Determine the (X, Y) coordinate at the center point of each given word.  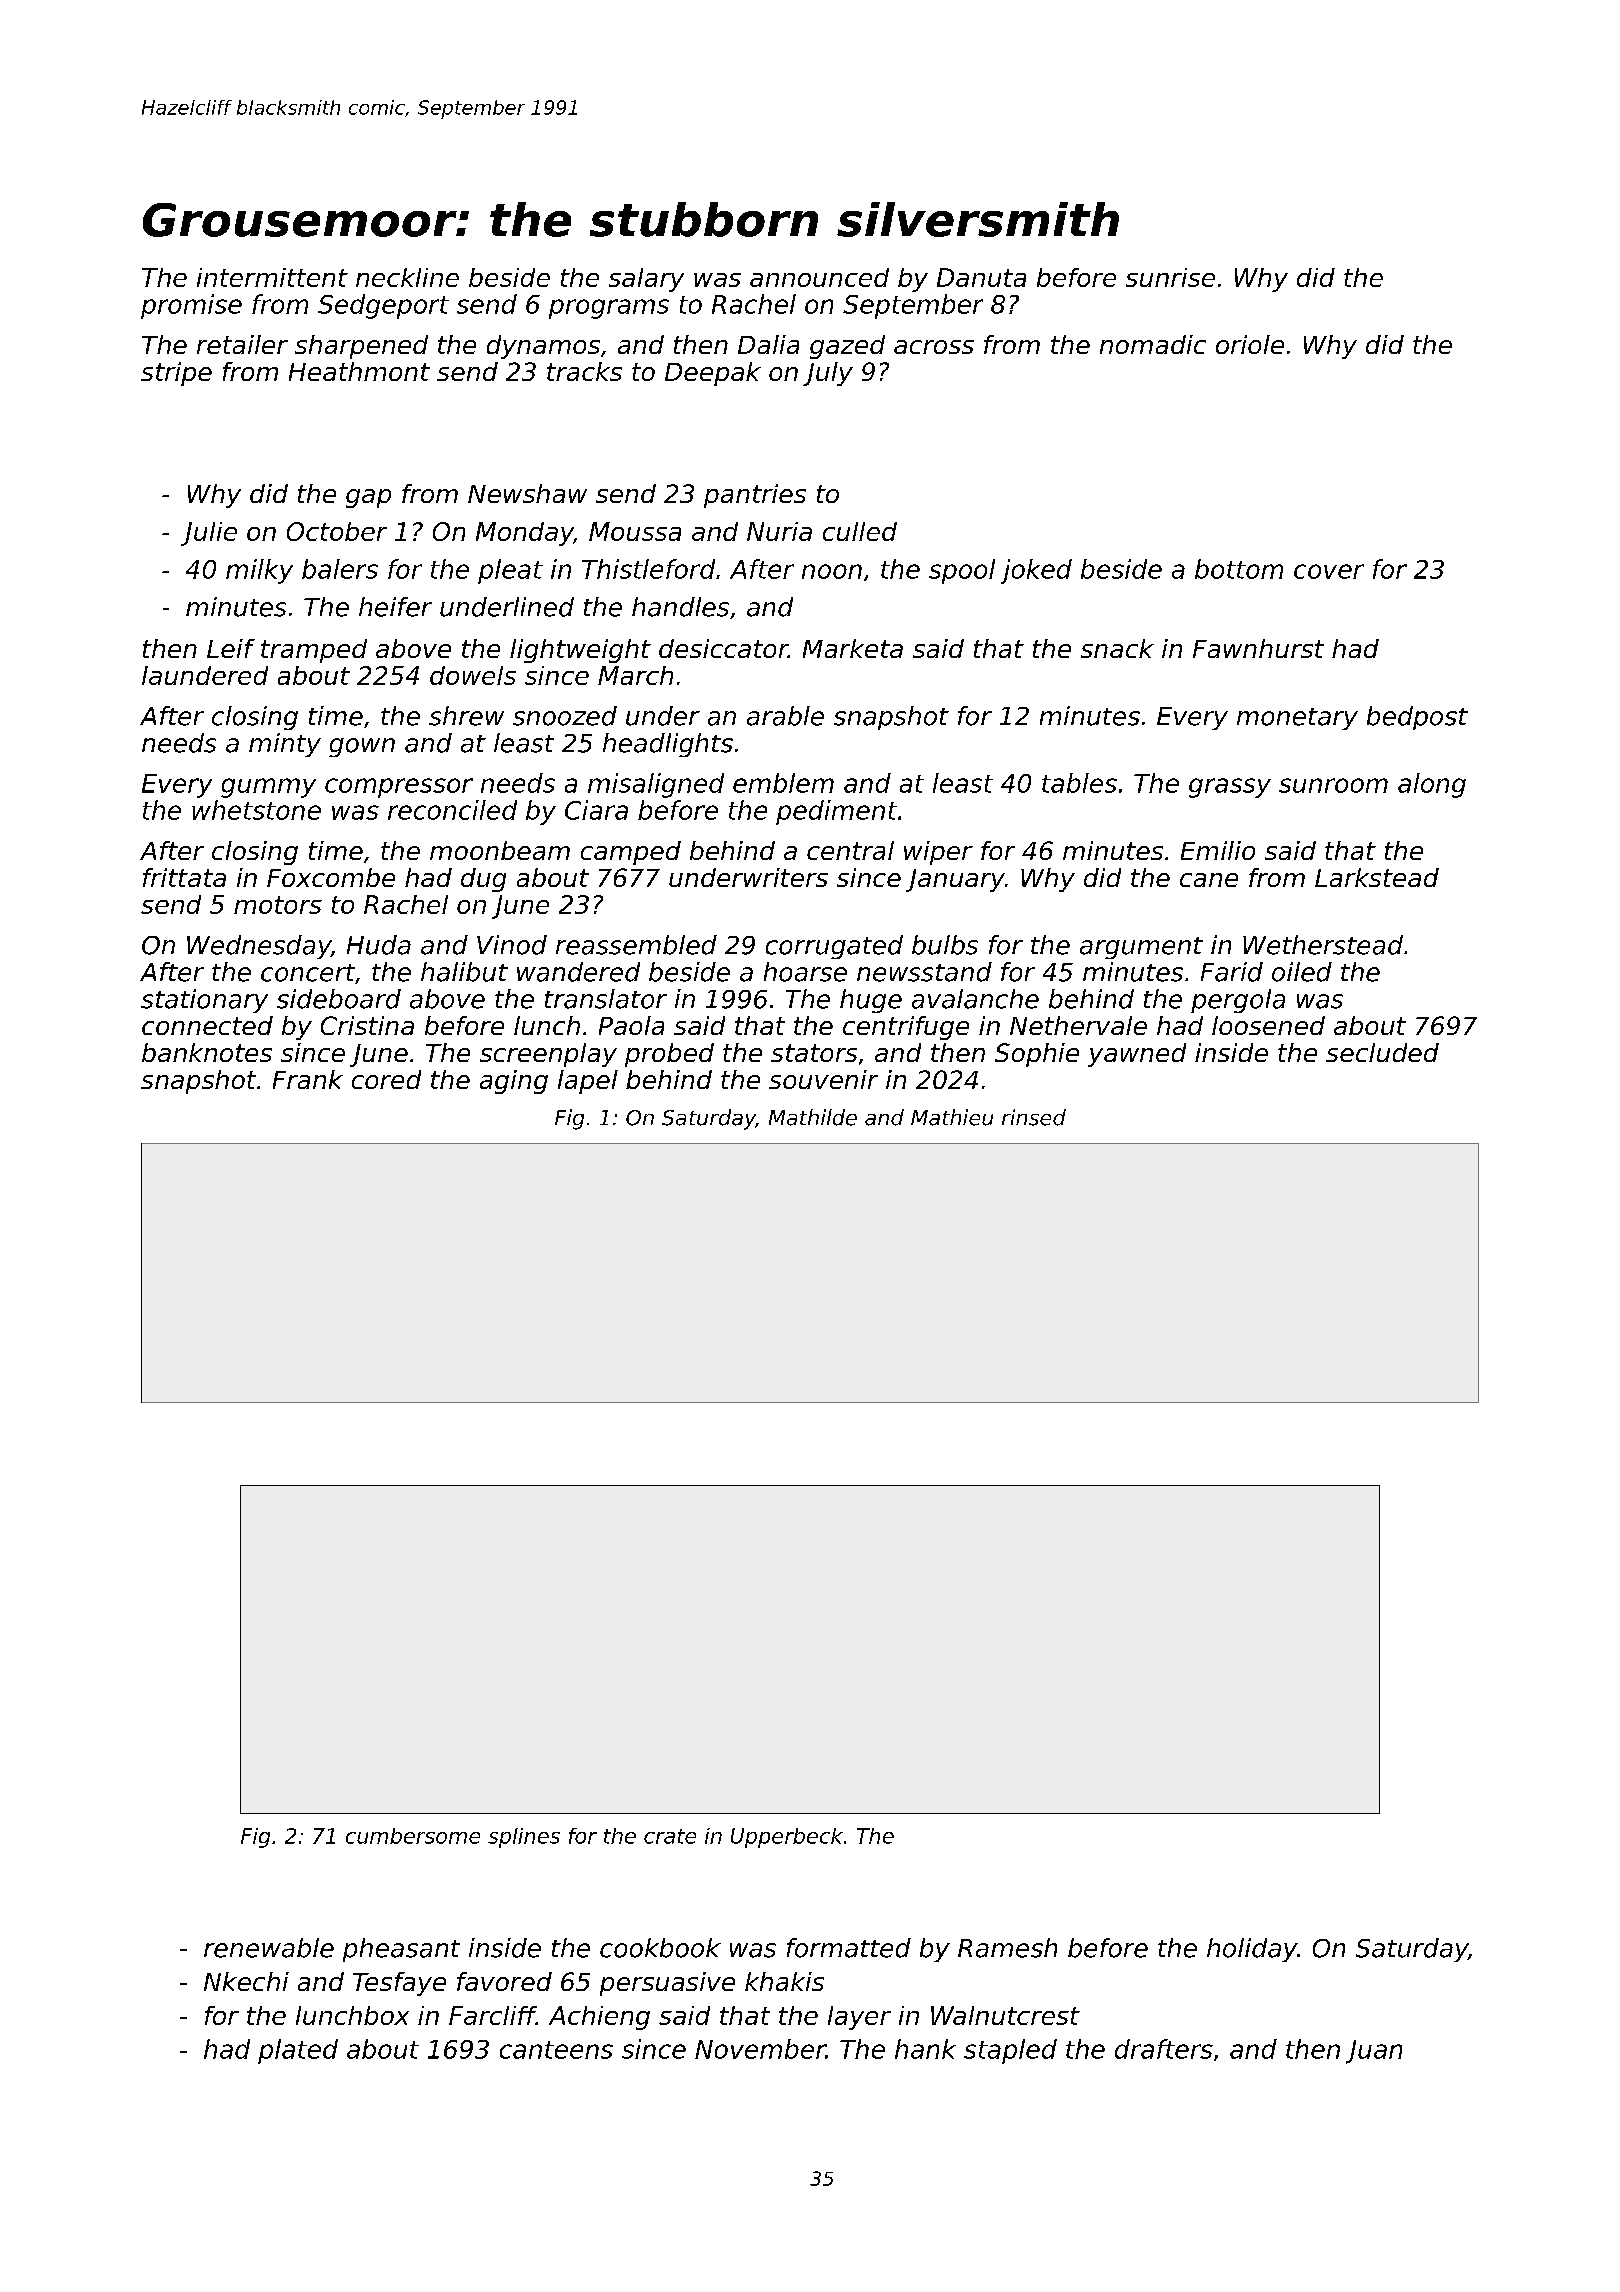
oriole (1250, 344)
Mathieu (952, 1117)
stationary (204, 1001)
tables (1079, 783)
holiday (1252, 1950)
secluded (1382, 1052)
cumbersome (413, 1836)
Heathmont (359, 371)
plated (298, 2051)
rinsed (1034, 1117)
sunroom (1333, 785)
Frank (308, 1079)
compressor (399, 788)
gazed (847, 347)
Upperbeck (787, 1838)
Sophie (1037, 1055)
